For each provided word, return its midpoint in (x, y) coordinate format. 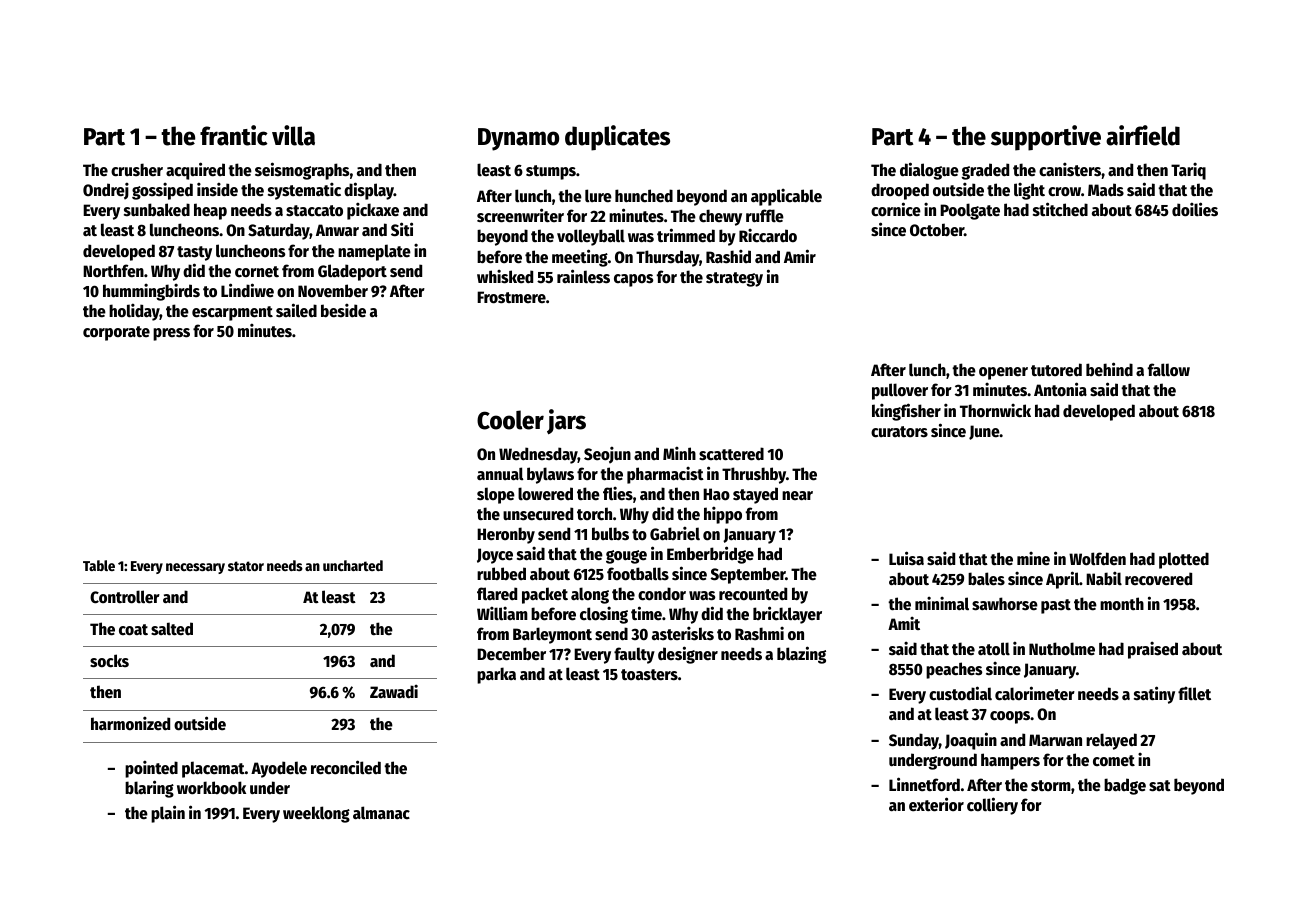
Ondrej (106, 191)
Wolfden (1097, 559)
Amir (800, 256)
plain (168, 814)
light (1029, 191)
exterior (936, 804)
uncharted (353, 565)
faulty (634, 655)
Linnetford (924, 784)
